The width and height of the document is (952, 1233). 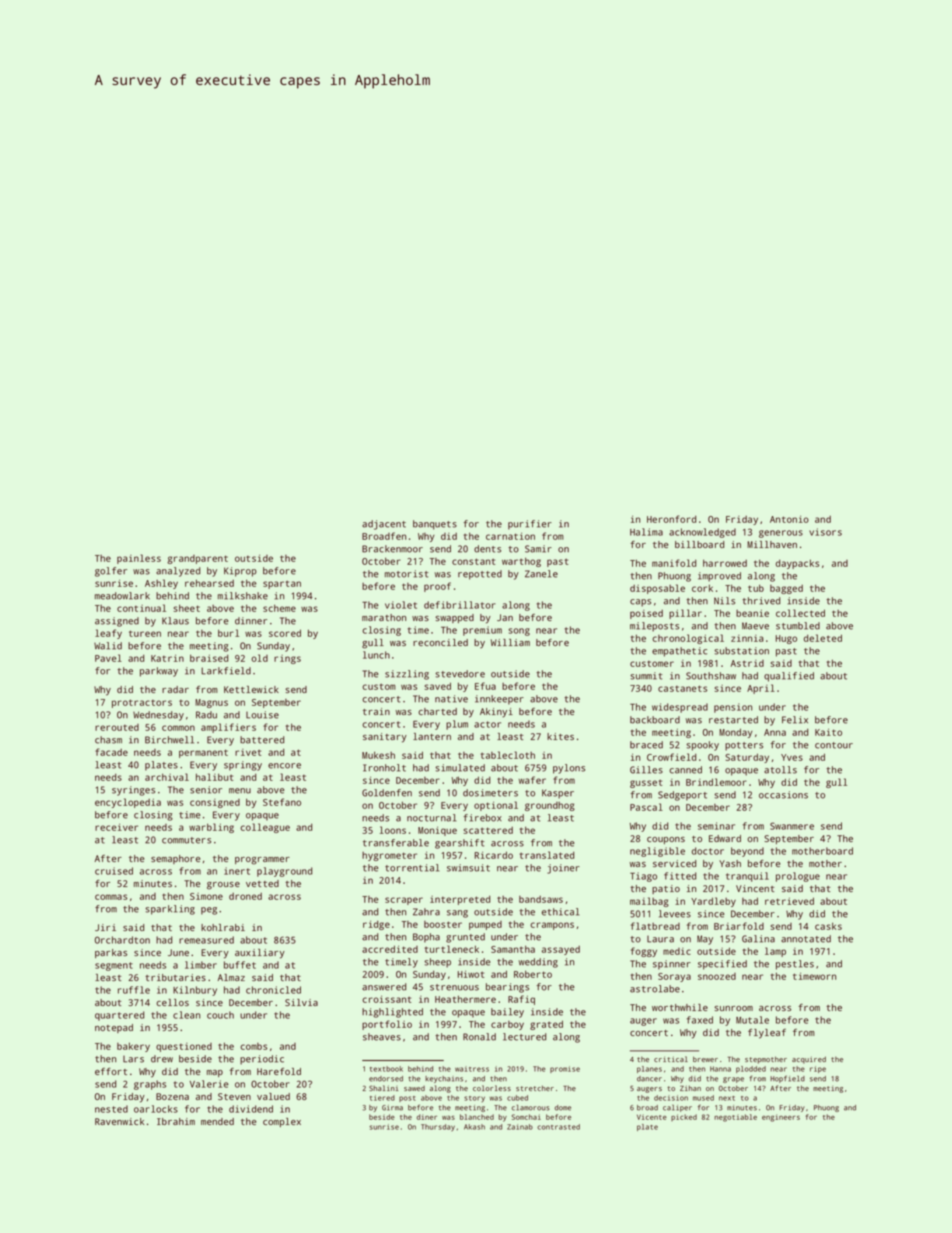 What do you see at coordinates (444, 1079) in the document?
I see `keychains` at bounding box center [444, 1079].
